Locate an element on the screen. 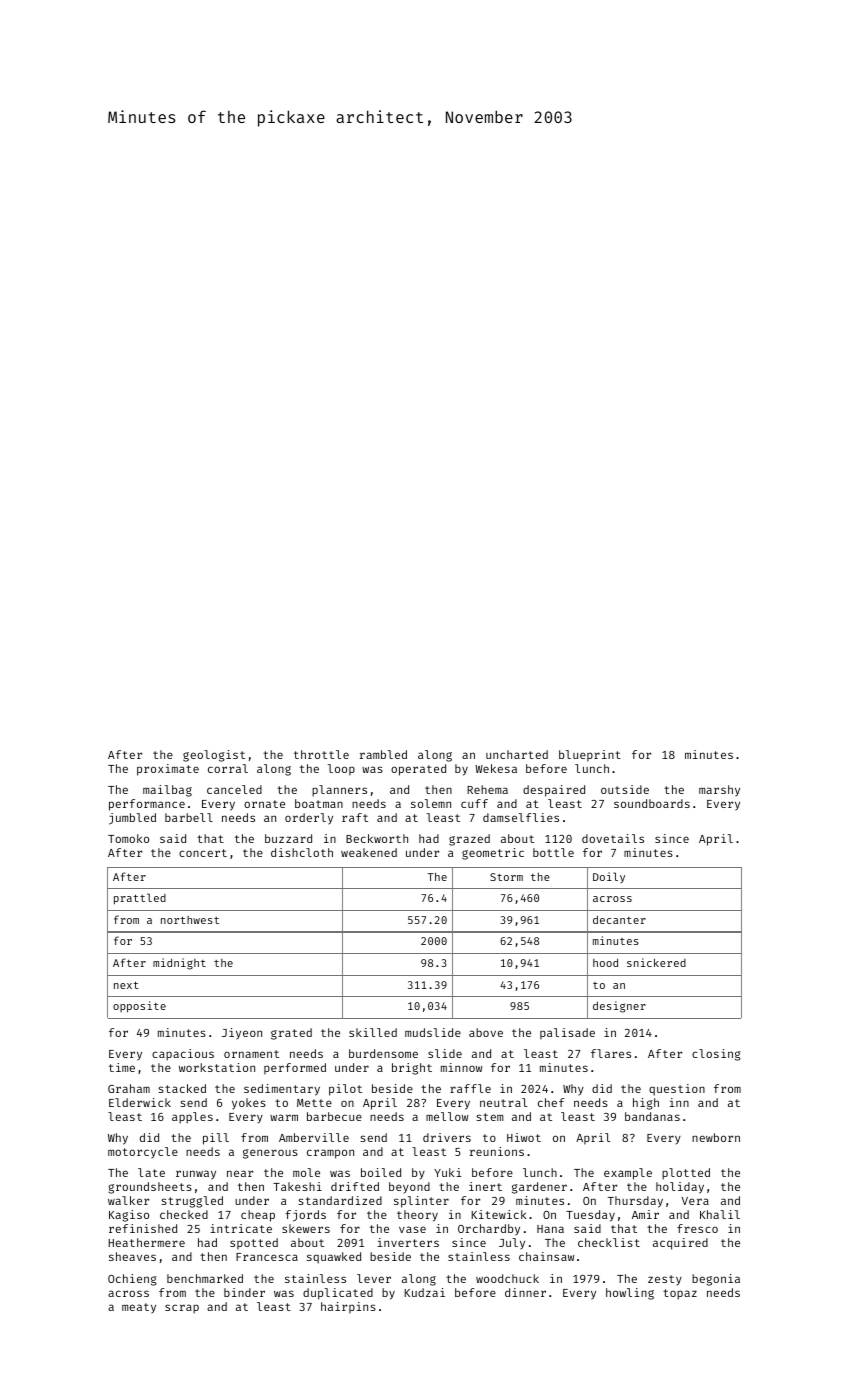  dovetails is located at coordinates (613, 838).
